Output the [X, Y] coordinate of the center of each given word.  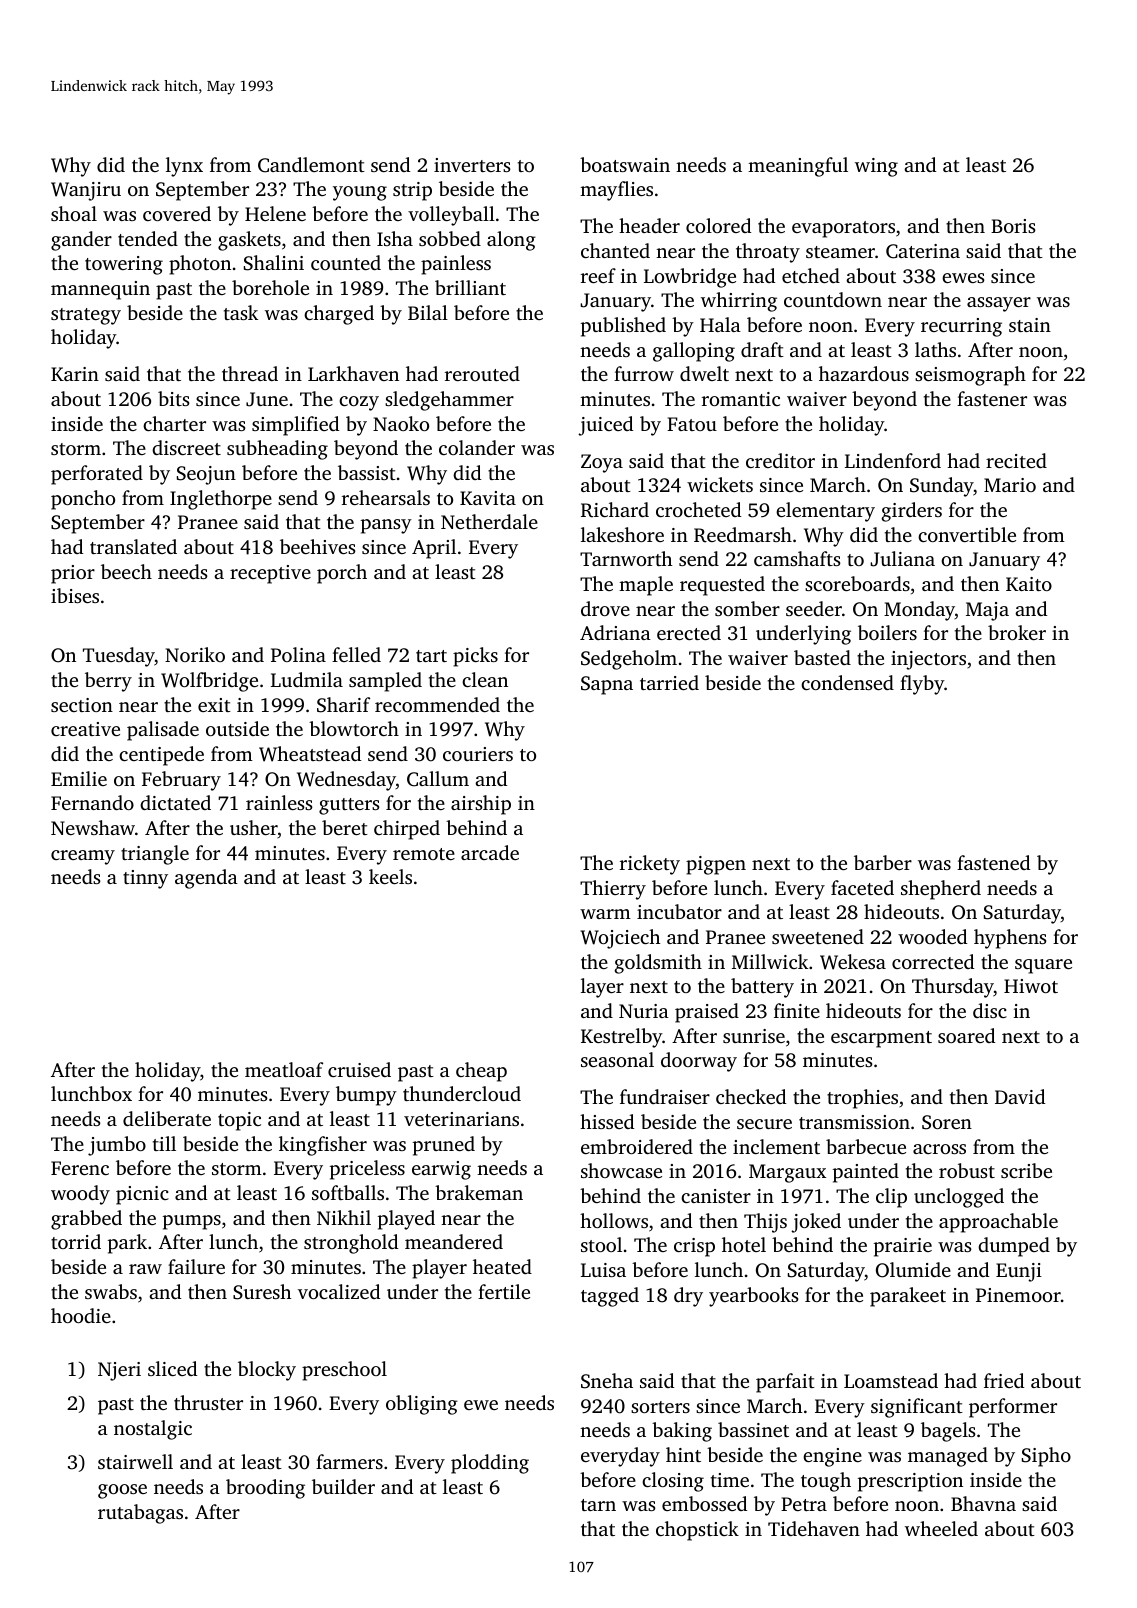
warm [605, 914]
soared [966, 1035]
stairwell [135, 1461]
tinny [145, 879]
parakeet [908, 1297]
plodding [490, 1464]
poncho [83, 500]
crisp [694, 1247]
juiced [605, 426]
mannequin [100, 290]
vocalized [339, 1291]
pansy [386, 526]
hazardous [864, 373]
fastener [992, 398]
